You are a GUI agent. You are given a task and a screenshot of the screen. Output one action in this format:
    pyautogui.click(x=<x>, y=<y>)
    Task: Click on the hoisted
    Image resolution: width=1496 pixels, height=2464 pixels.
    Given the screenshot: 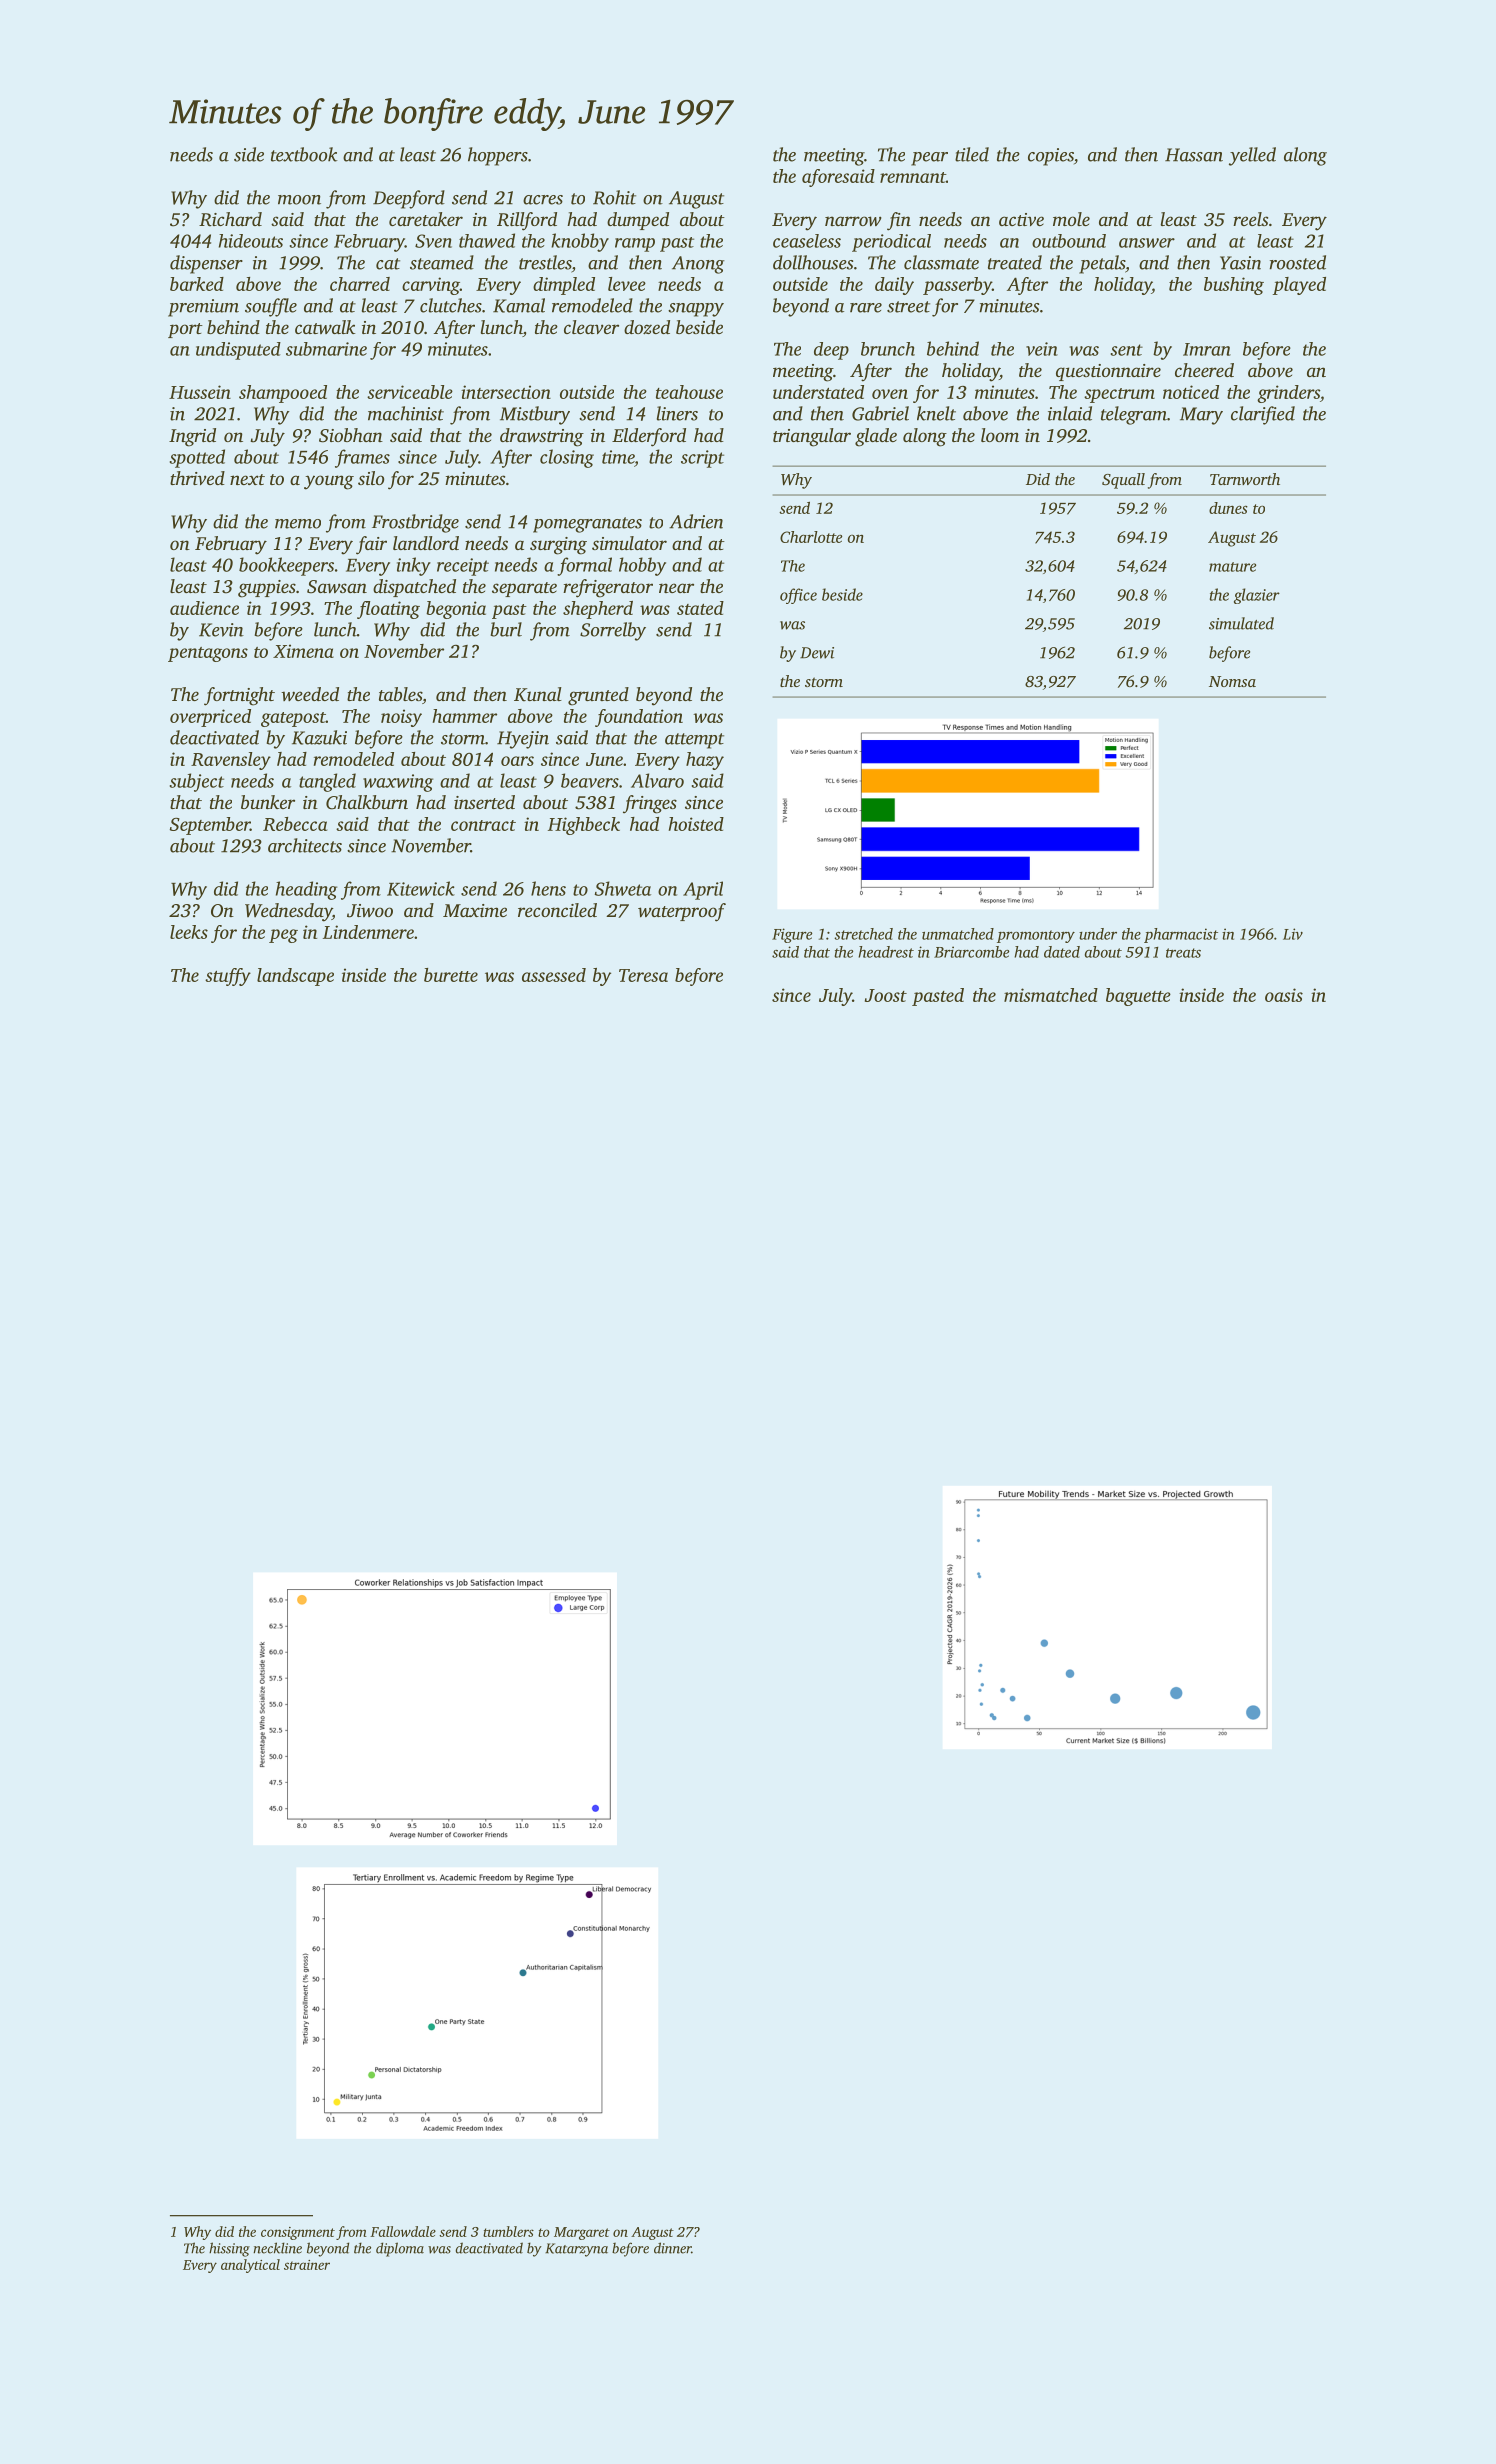 What is the action you would take?
    pyautogui.click(x=696, y=824)
